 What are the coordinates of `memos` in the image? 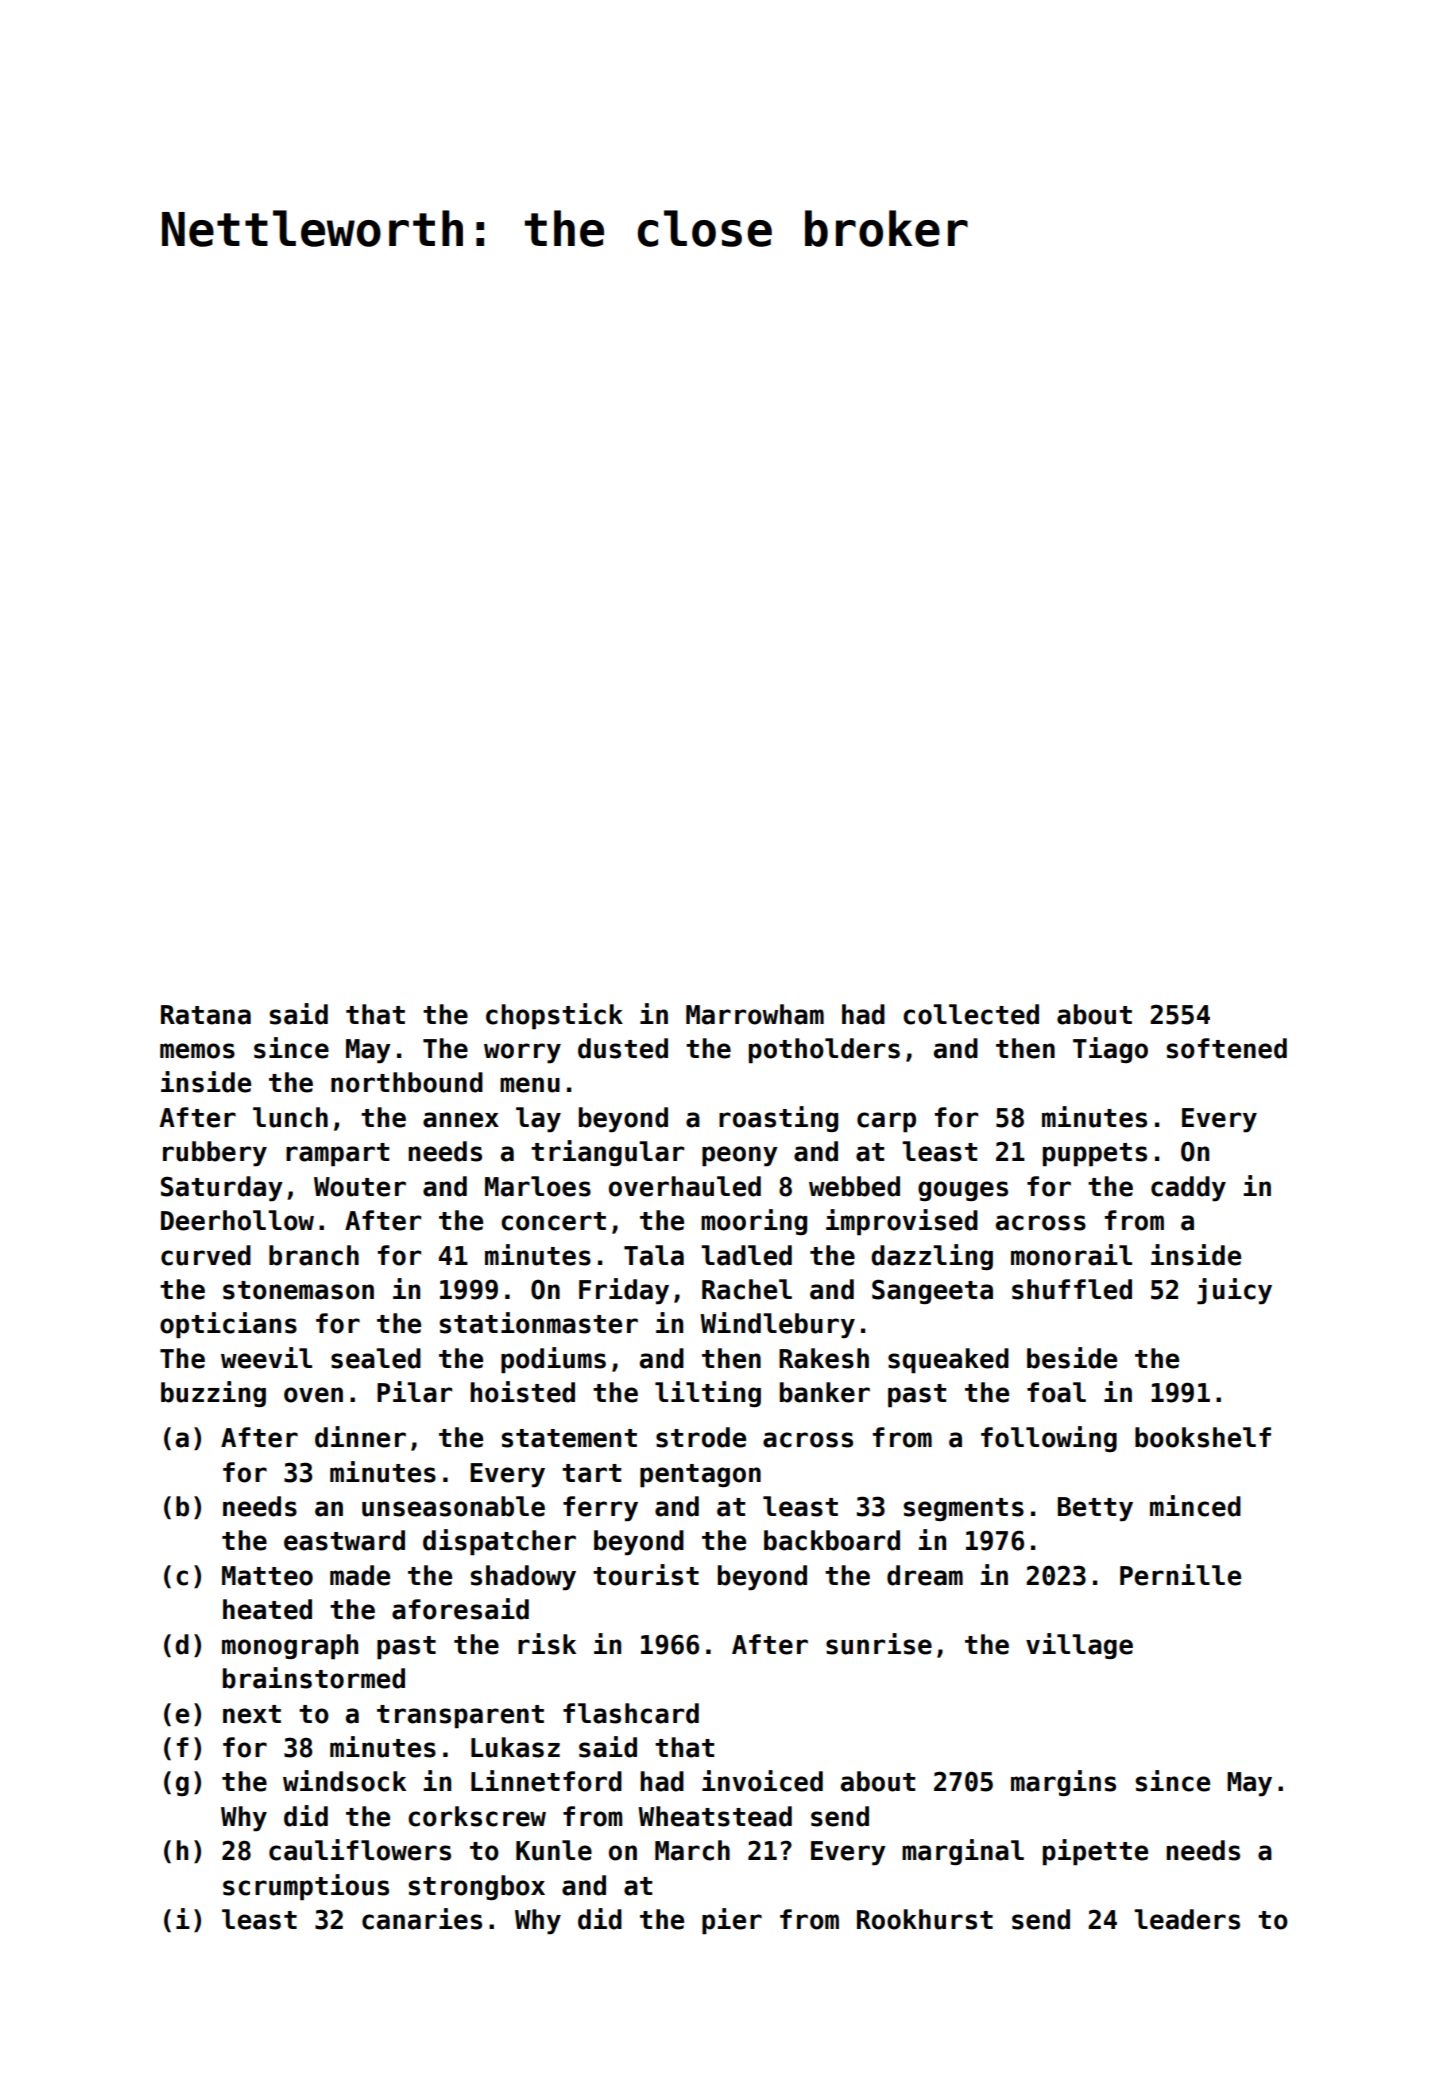 It's located at (197, 1051).
